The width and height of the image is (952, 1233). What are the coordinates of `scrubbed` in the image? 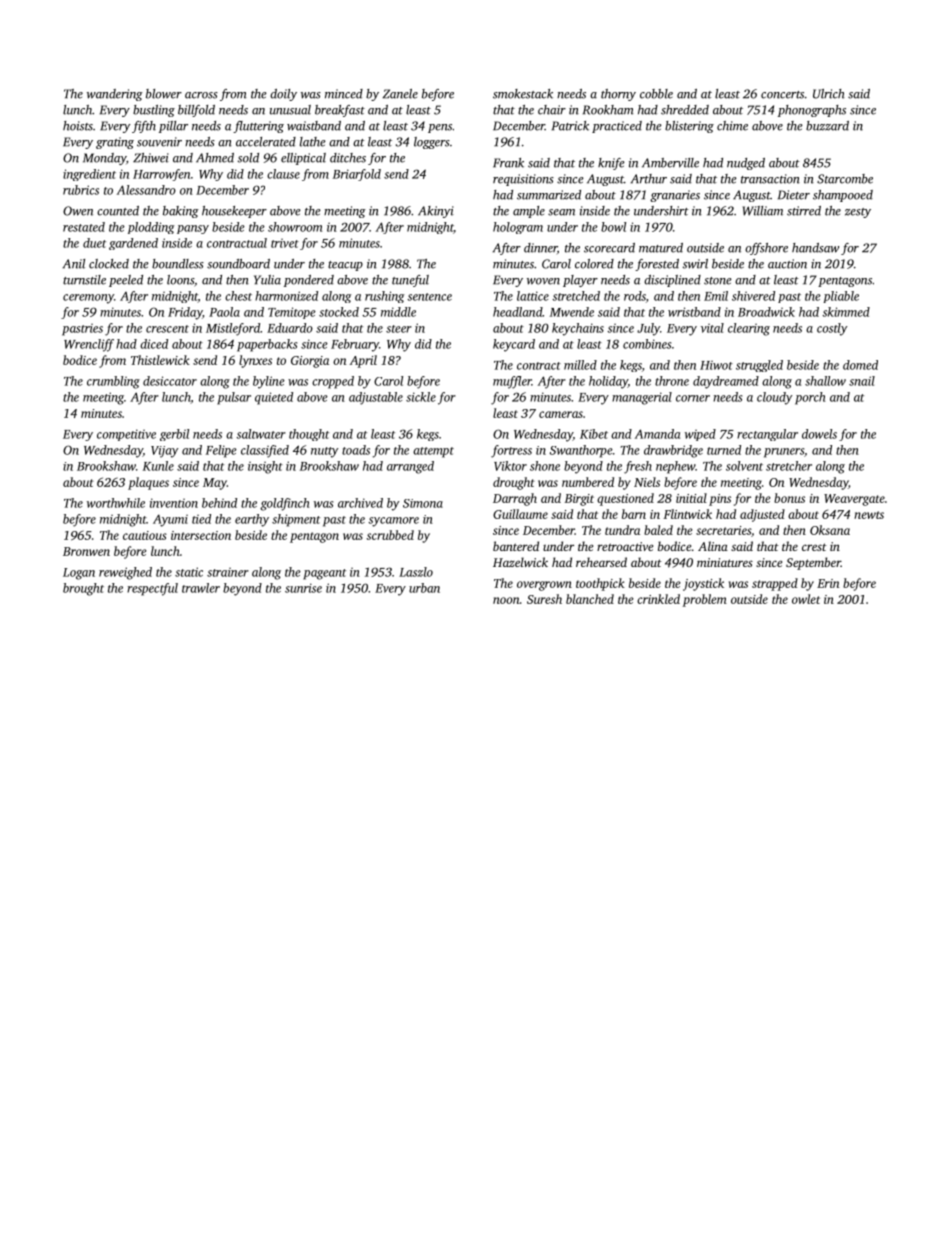 It's located at (390, 535).
